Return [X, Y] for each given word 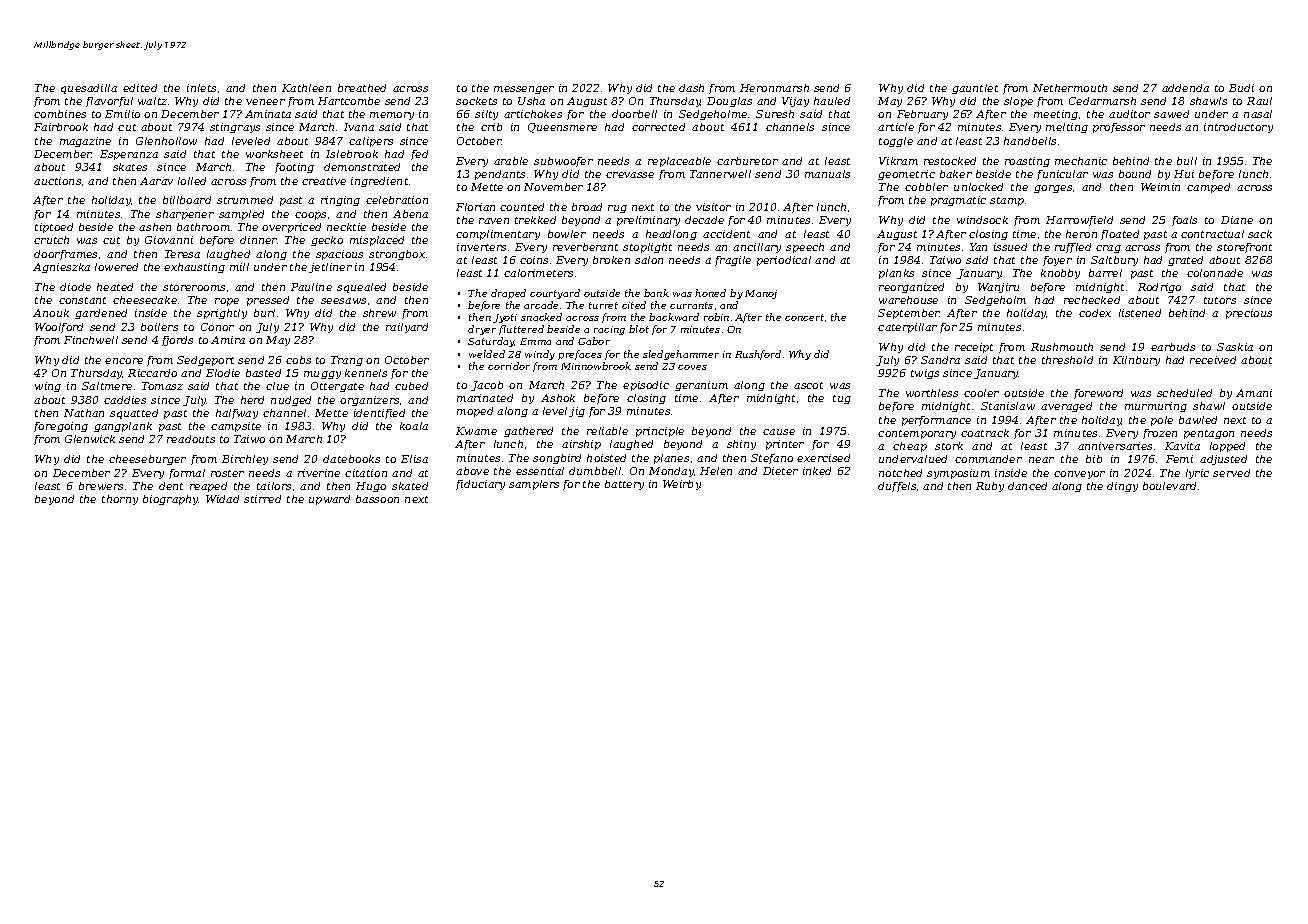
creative [324, 181]
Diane [1237, 220]
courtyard [555, 294]
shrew [379, 313]
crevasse [630, 175]
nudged [291, 401]
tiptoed [54, 228]
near [1041, 460]
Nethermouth [1070, 88]
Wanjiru [998, 288]
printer [785, 445]
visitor [713, 207]
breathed [362, 88]
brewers [101, 486]
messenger [524, 90]
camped [1208, 188]
